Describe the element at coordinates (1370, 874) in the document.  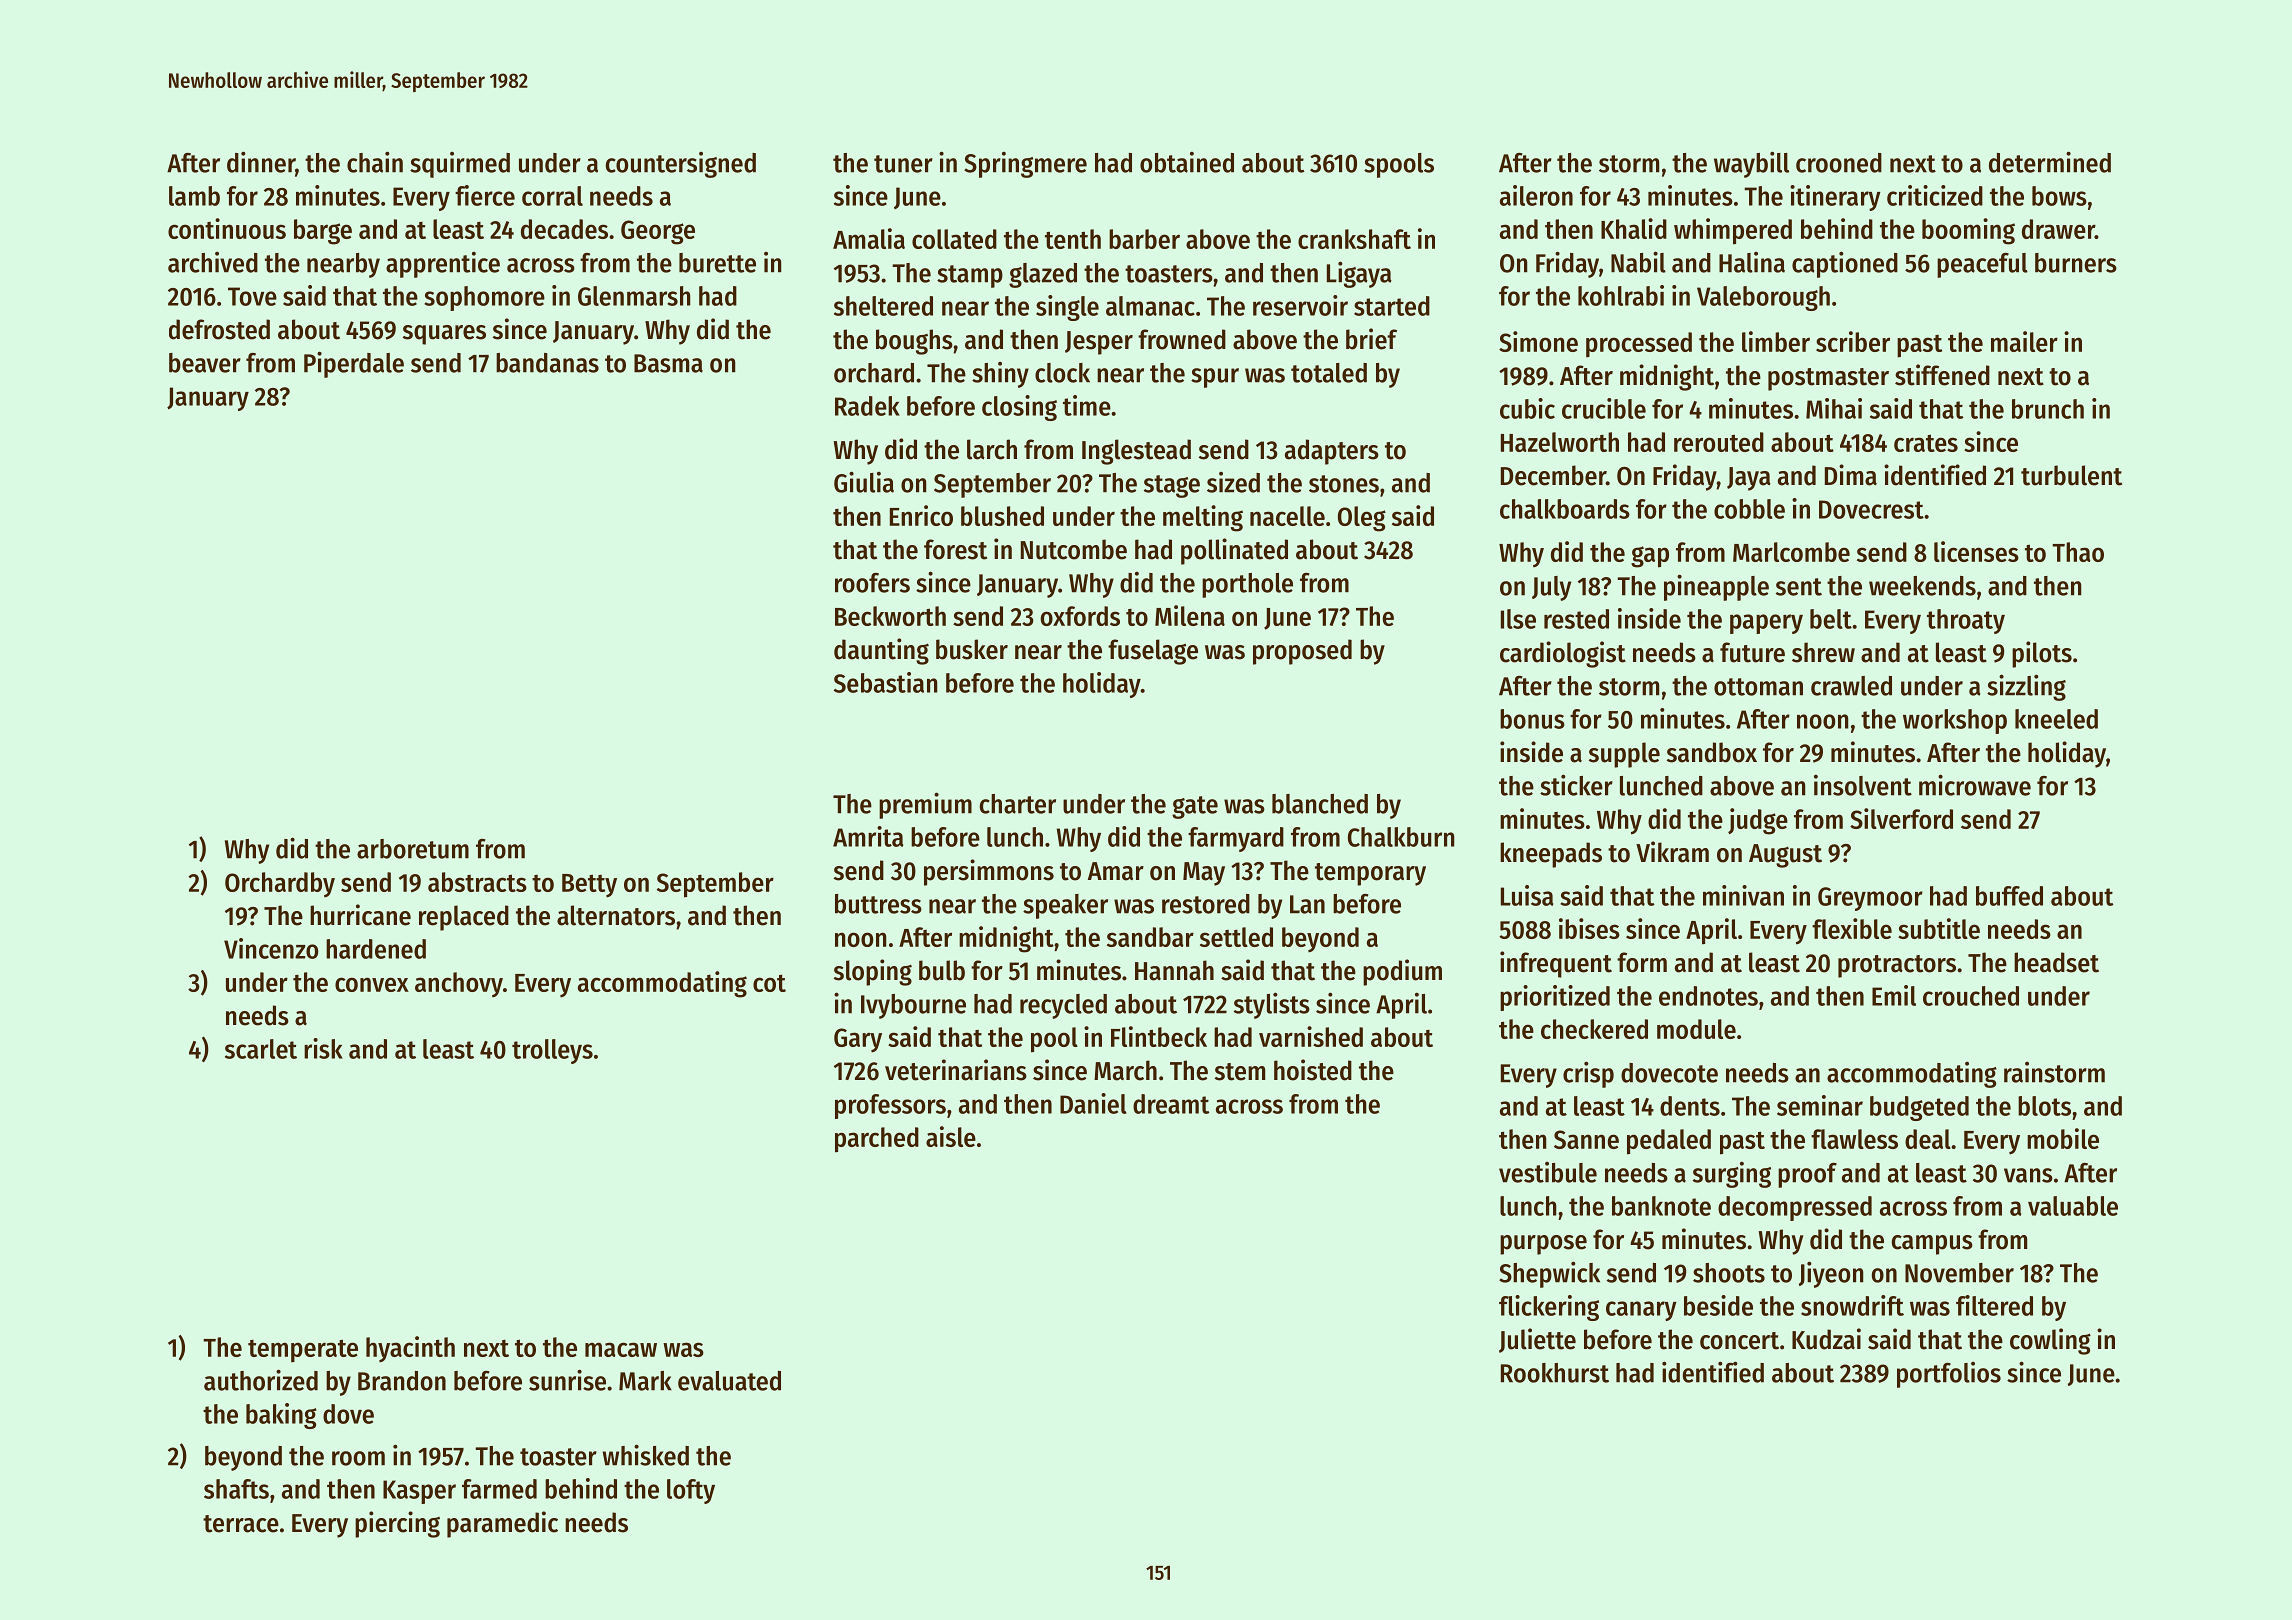
I see `temporary` at that location.
